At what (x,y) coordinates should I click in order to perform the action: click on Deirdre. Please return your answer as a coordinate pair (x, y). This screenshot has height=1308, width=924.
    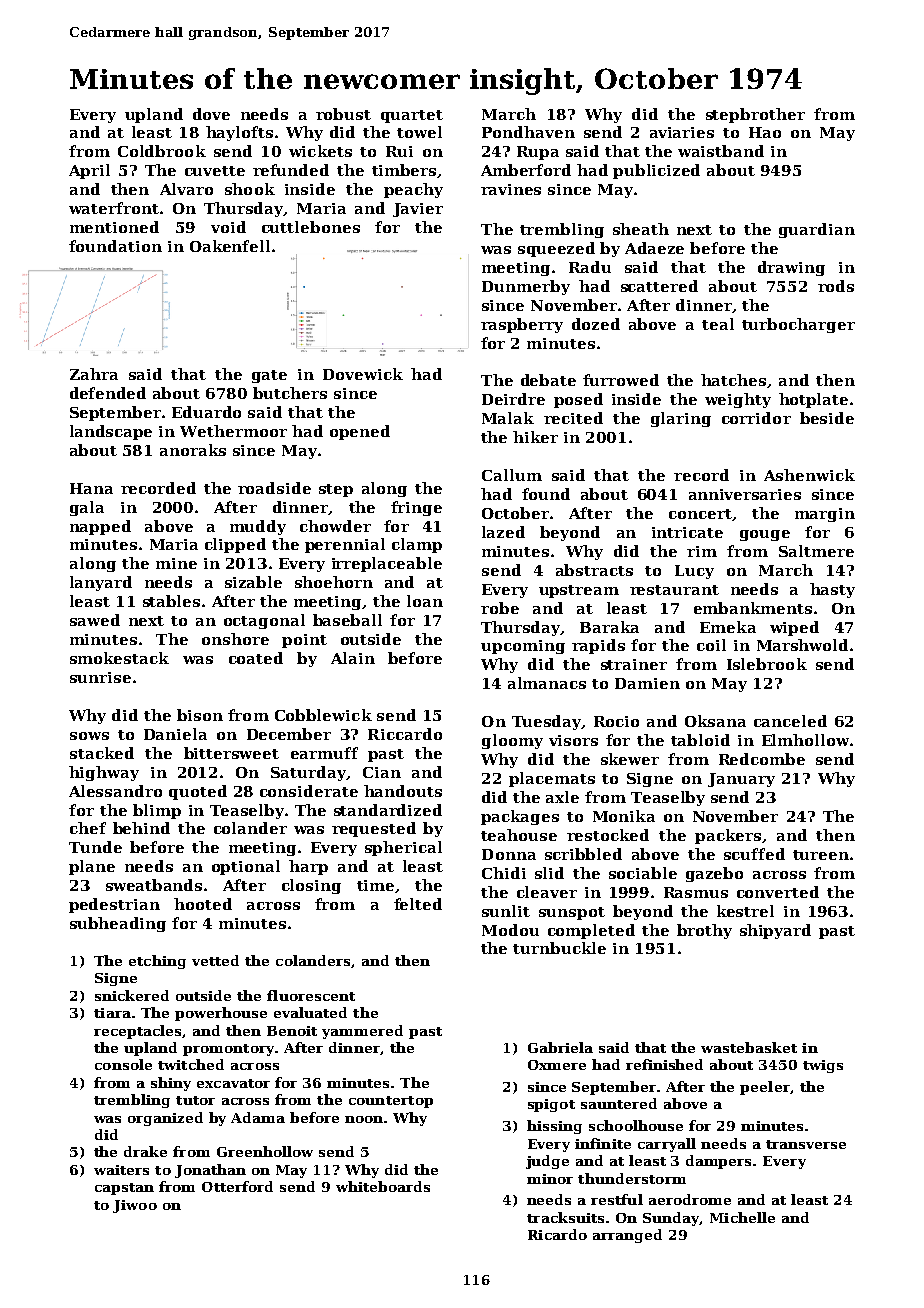
    Looking at the image, I should click on (513, 399).
